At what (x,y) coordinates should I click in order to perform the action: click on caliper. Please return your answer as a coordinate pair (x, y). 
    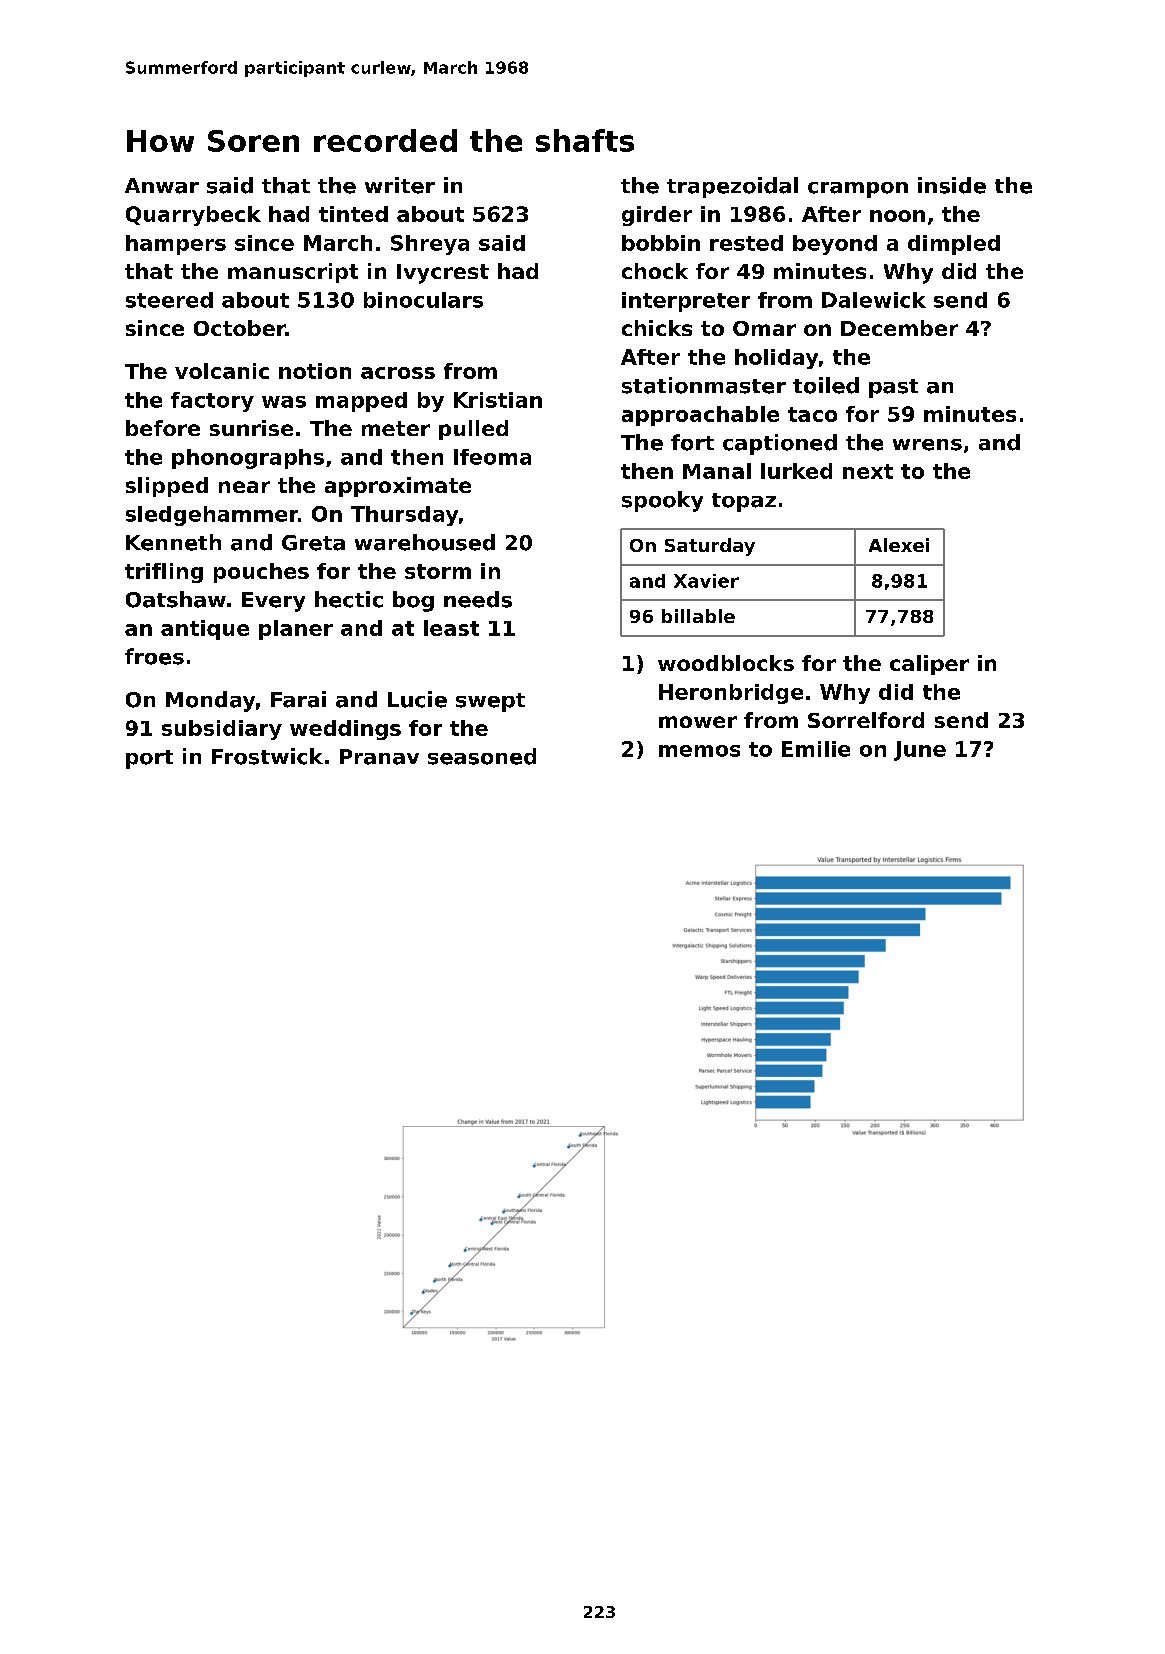
    Looking at the image, I should click on (929, 665).
